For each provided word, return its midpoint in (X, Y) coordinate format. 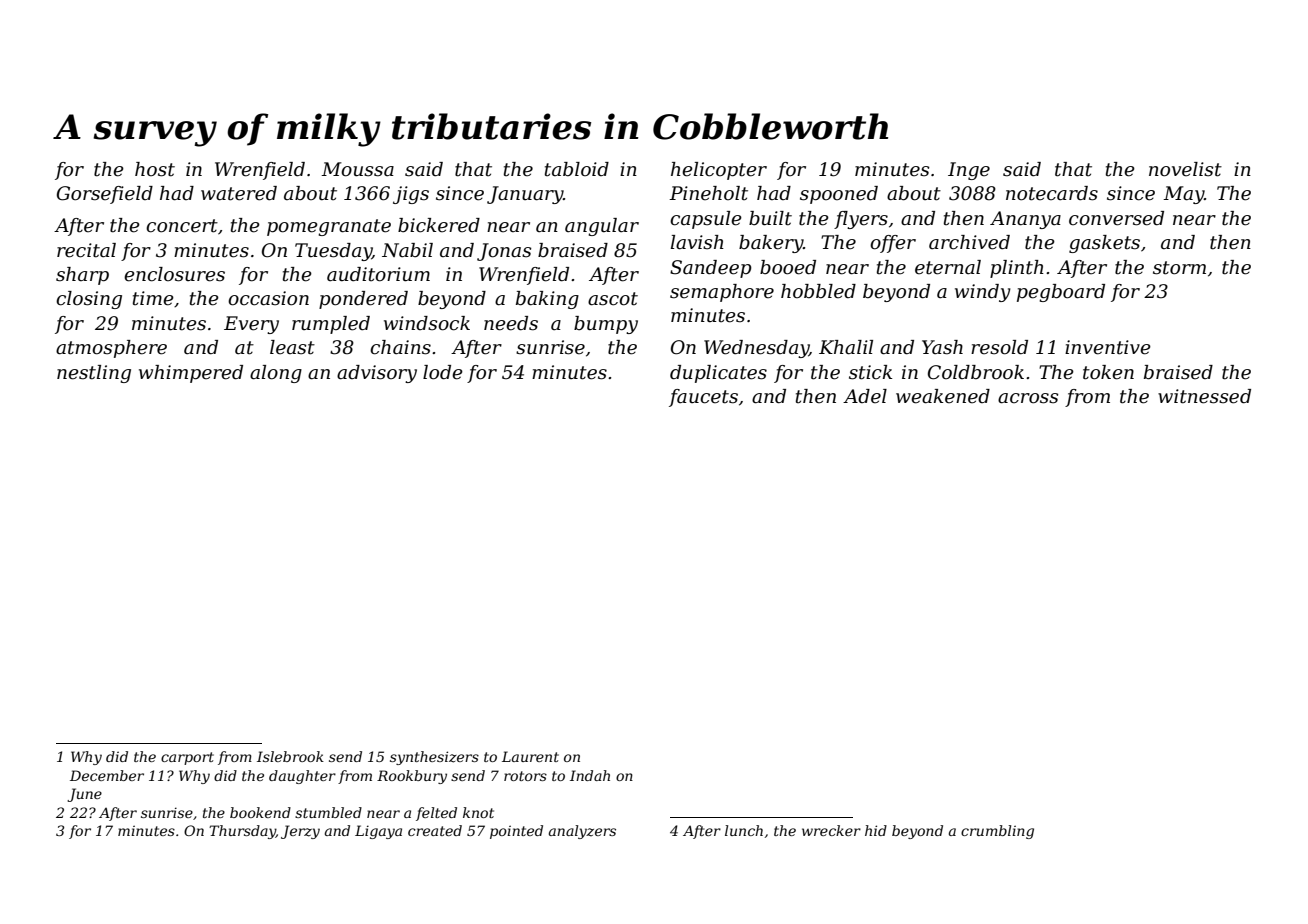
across (1028, 398)
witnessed (1204, 396)
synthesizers (434, 758)
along (276, 374)
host (155, 169)
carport (187, 758)
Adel (865, 396)
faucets (703, 398)
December (107, 775)
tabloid (577, 169)
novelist (1185, 169)
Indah (590, 775)
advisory (377, 374)
